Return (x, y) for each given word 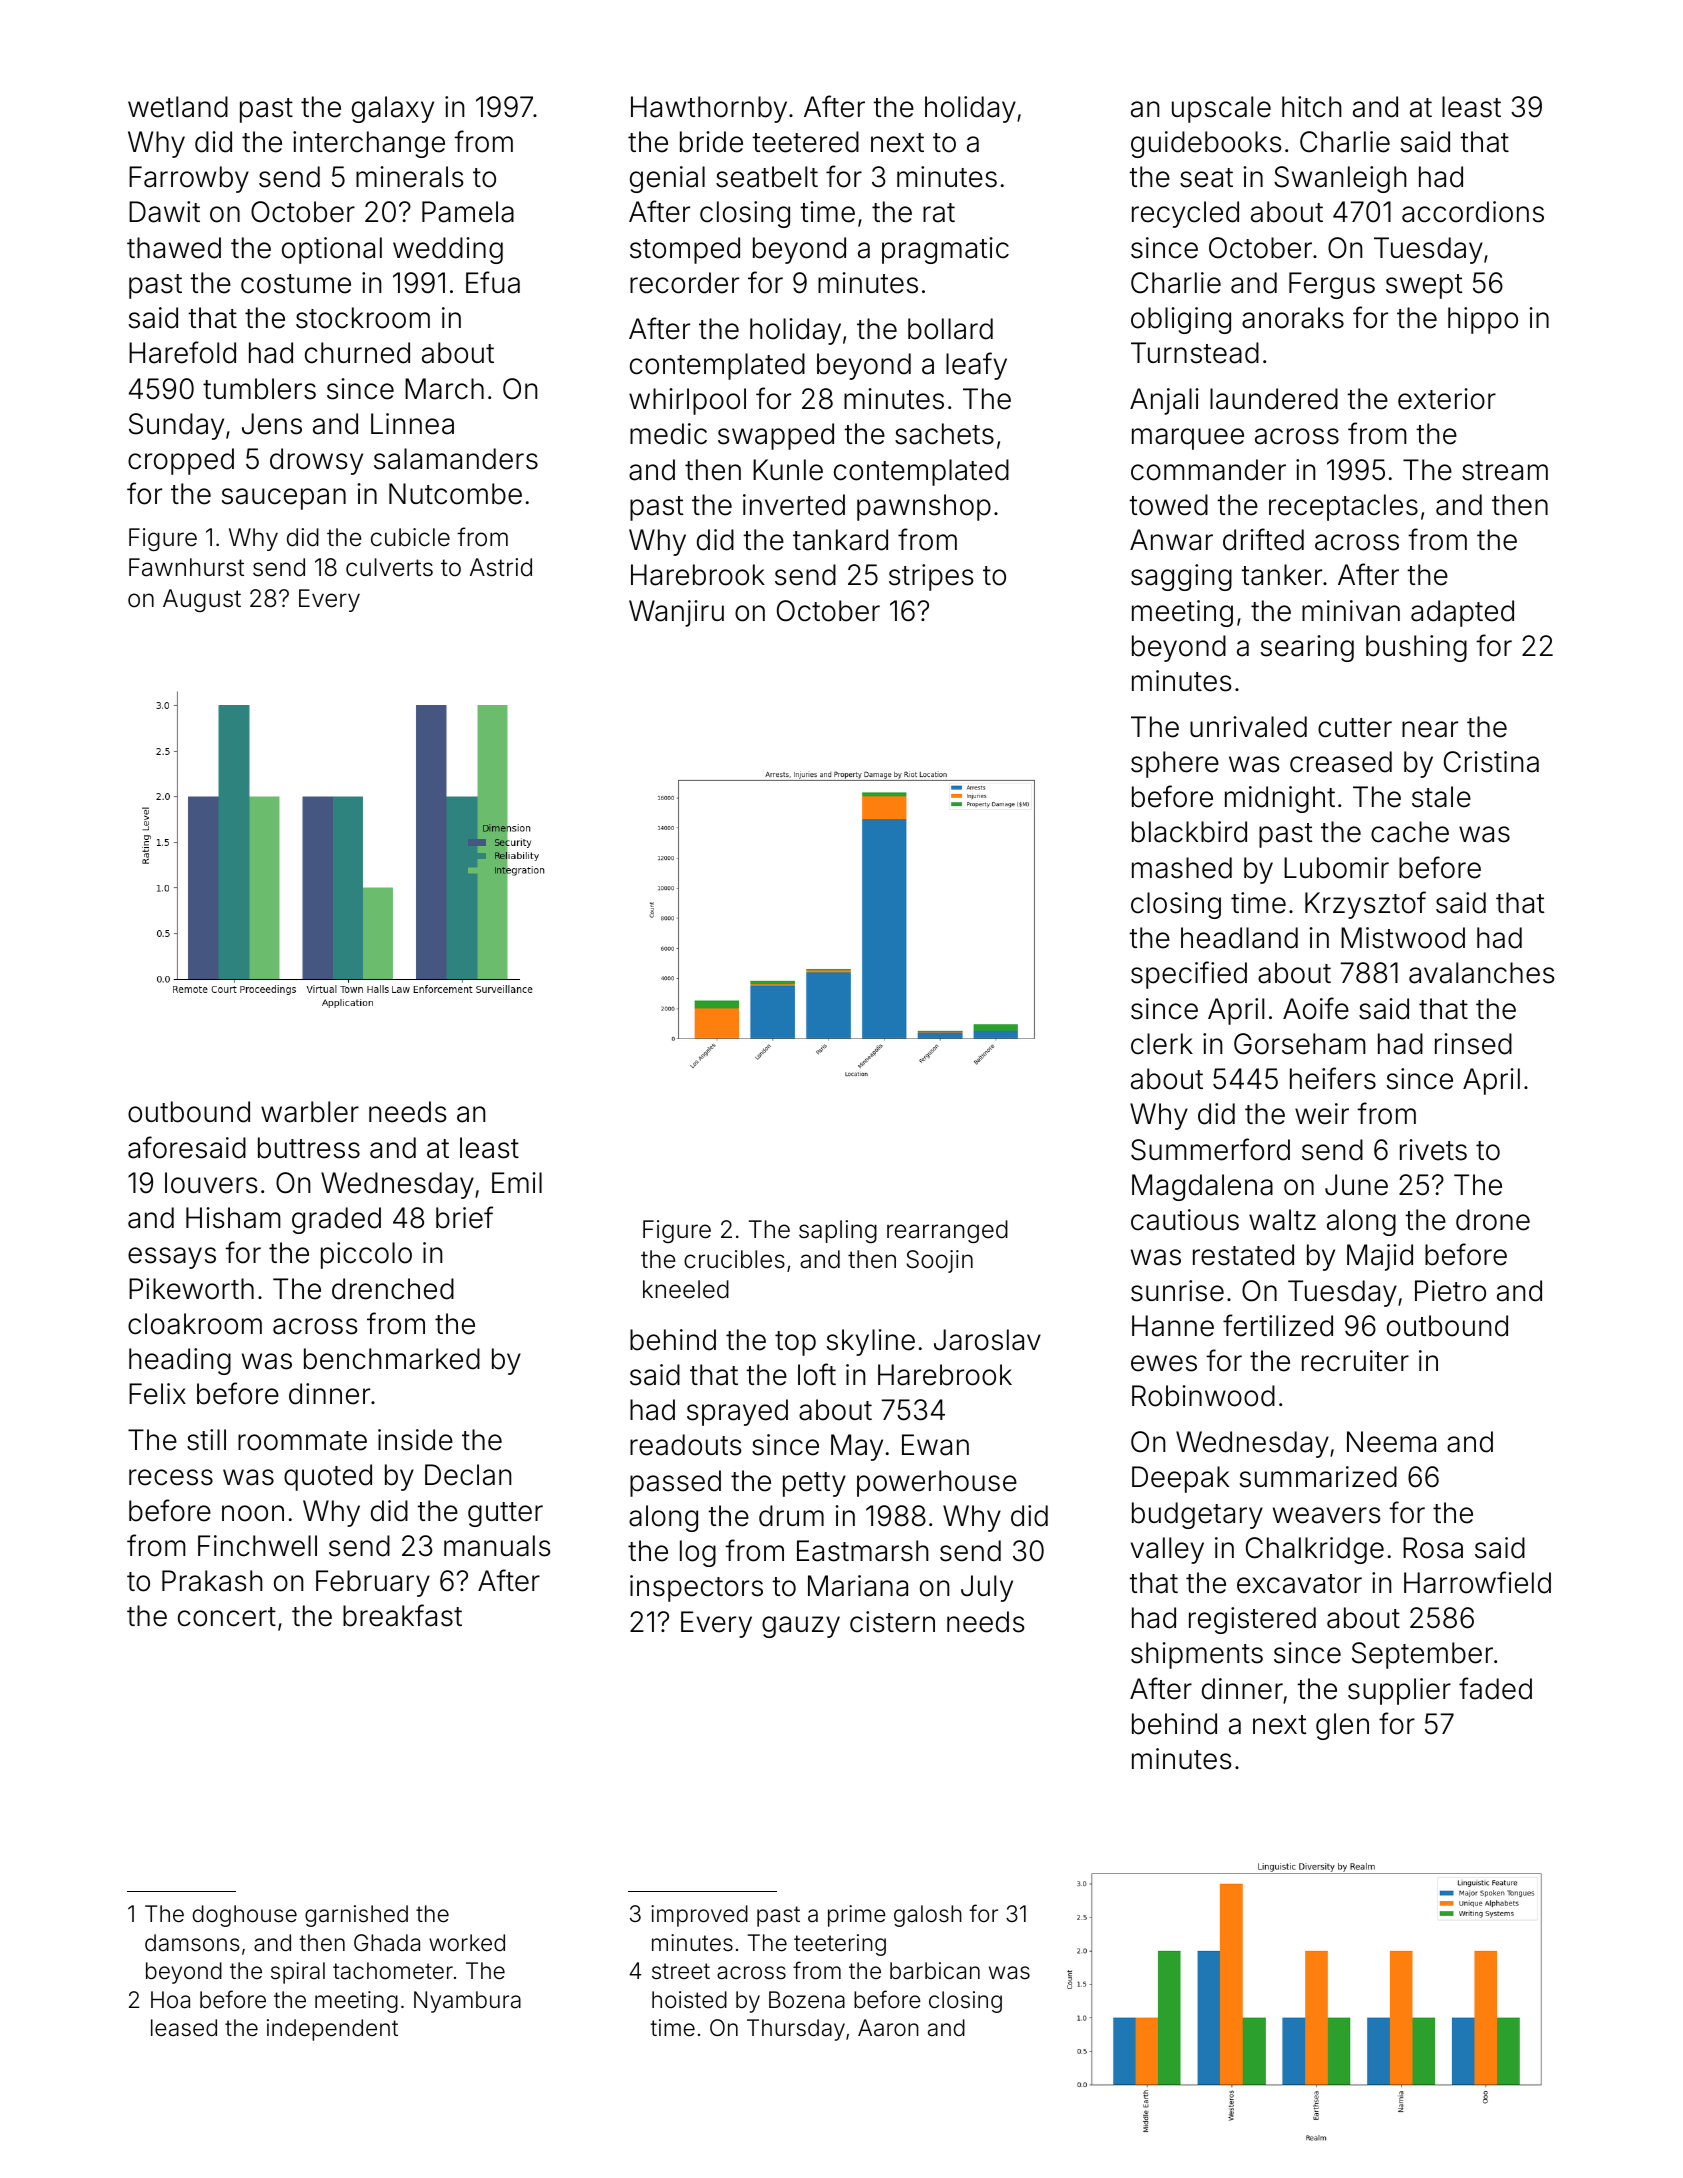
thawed (174, 248)
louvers (211, 1183)
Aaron (888, 2028)
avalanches (1481, 973)
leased (184, 2028)
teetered (805, 142)
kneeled (686, 1289)
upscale (1221, 109)
